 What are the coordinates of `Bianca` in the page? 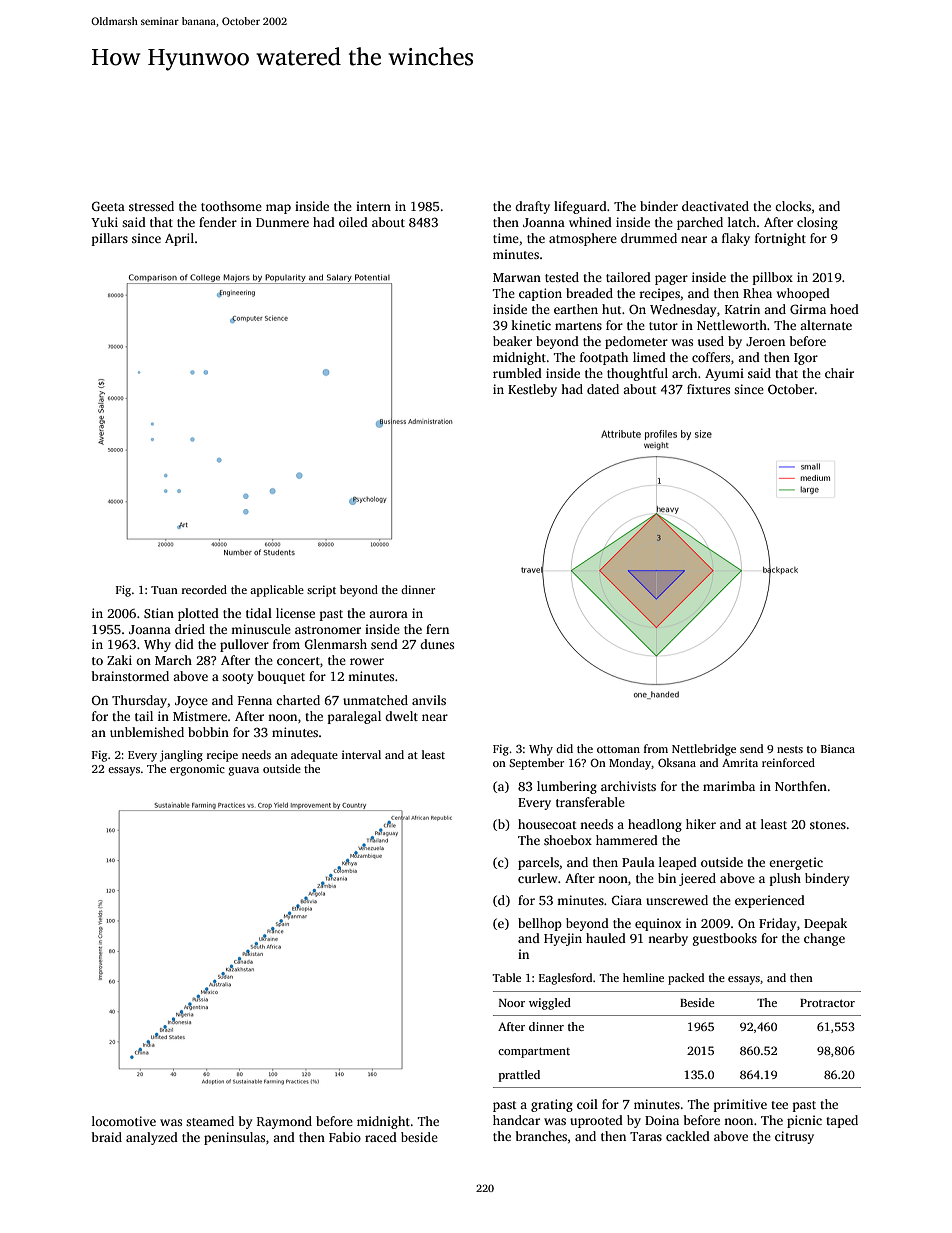 It's located at (838, 748).
